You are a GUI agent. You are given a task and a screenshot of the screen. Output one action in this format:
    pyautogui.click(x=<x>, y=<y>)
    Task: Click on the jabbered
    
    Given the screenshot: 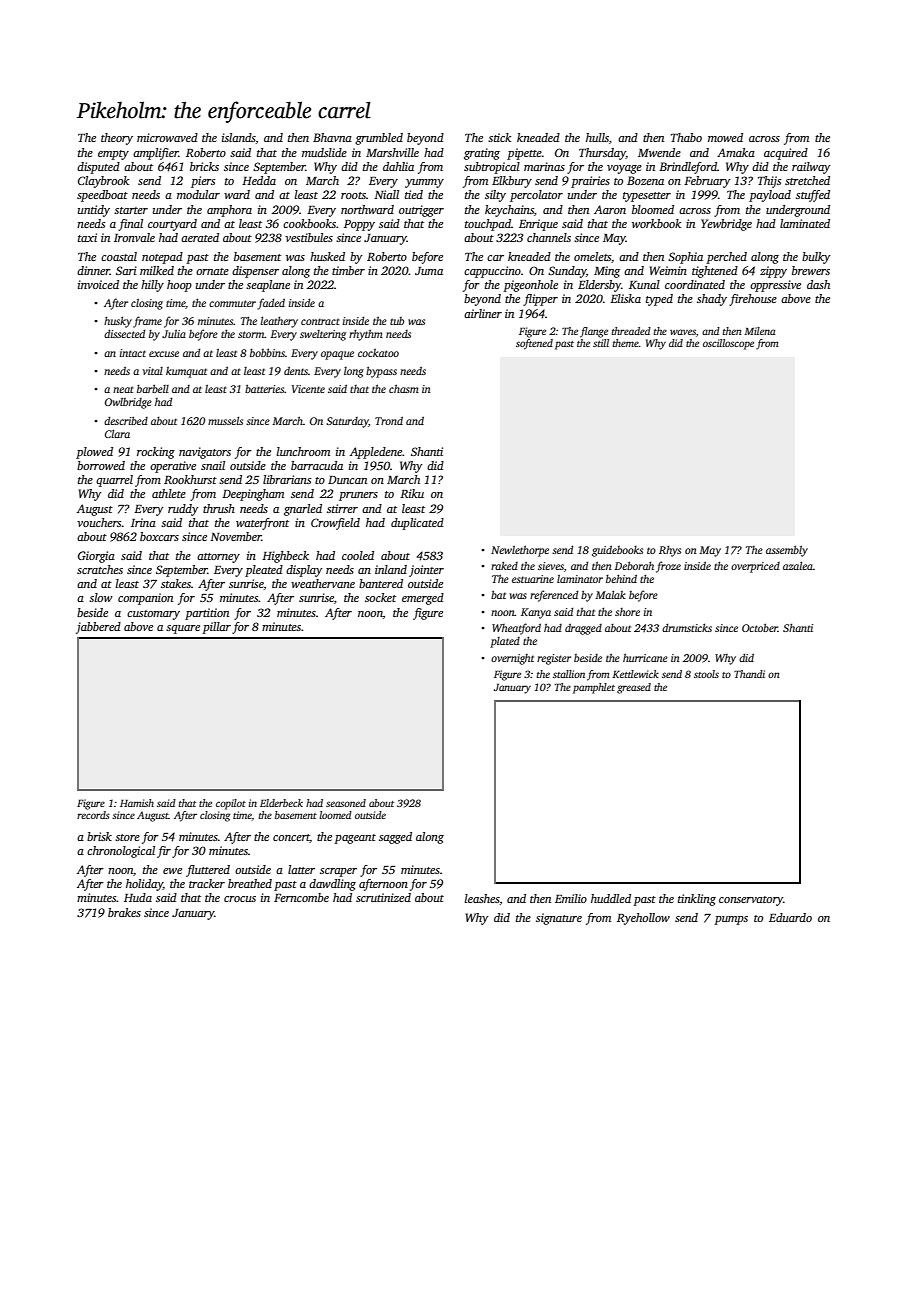 What is the action you would take?
    pyautogui.click(x=98, y=628)
